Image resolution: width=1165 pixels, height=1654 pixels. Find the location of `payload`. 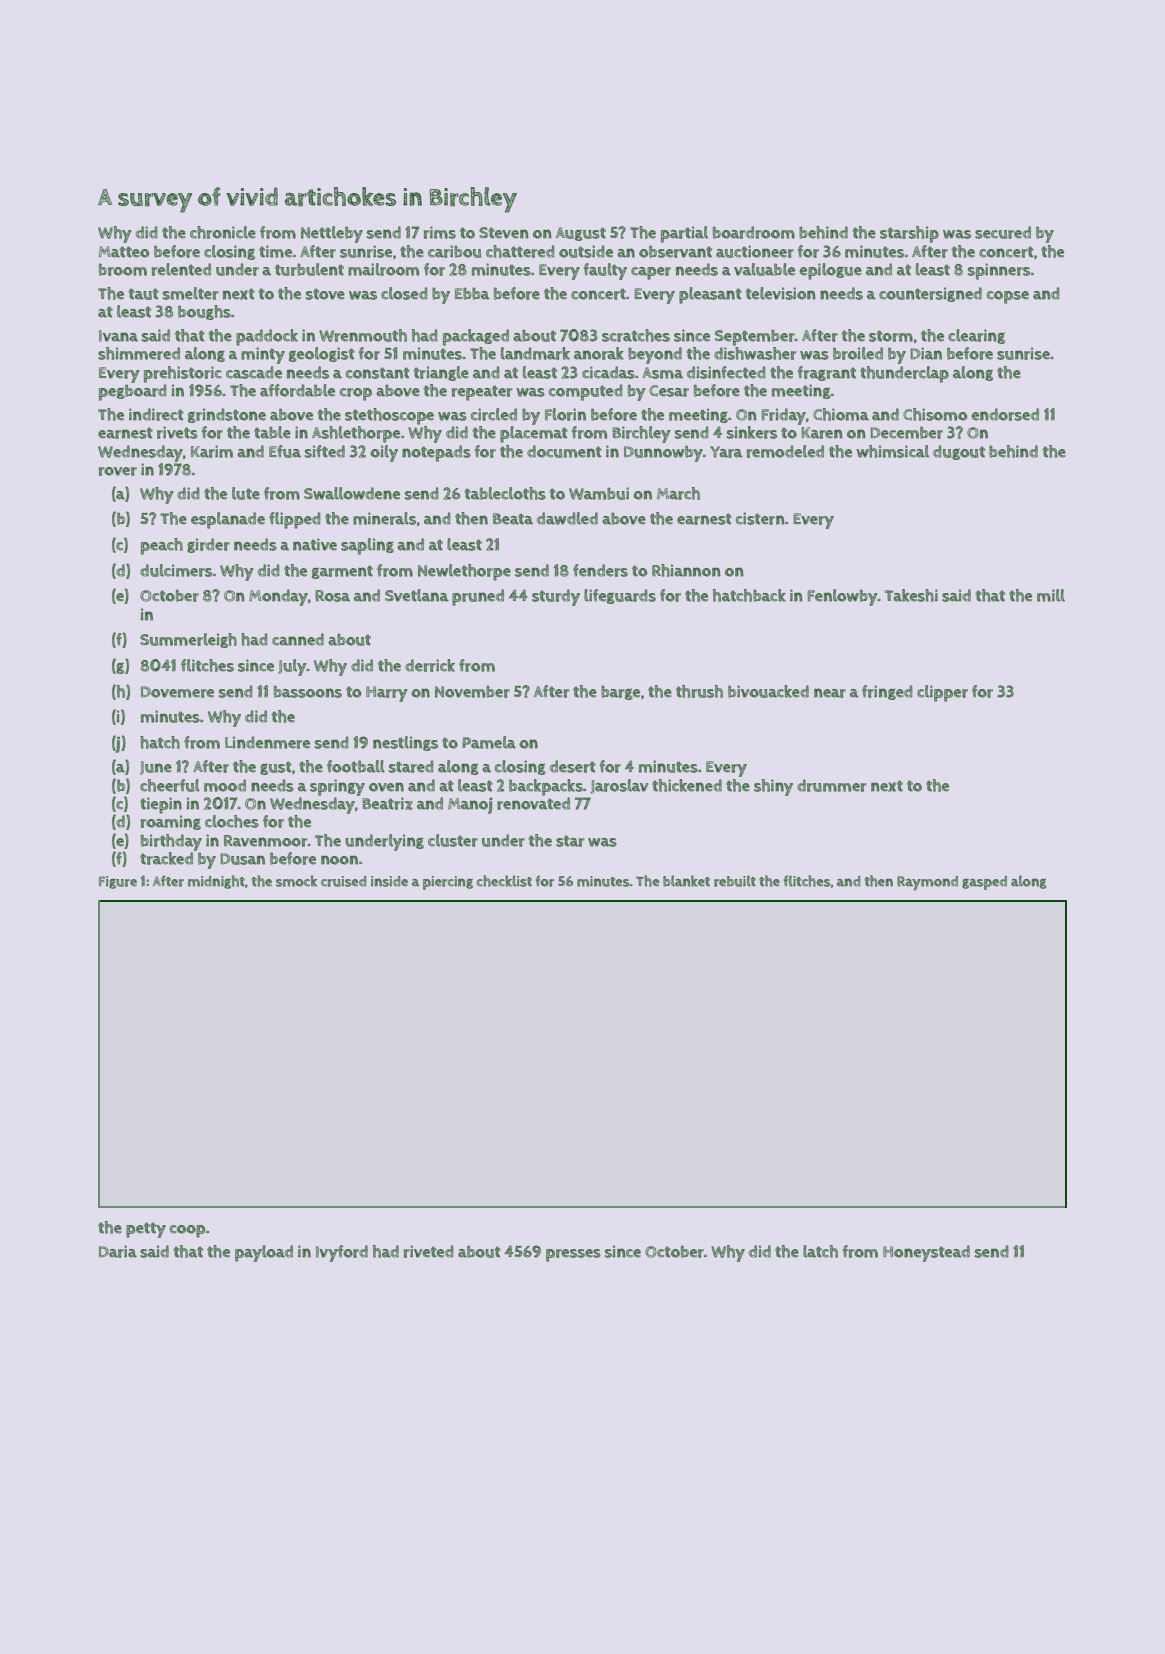

payload is located at coordinates (264, 1253).
